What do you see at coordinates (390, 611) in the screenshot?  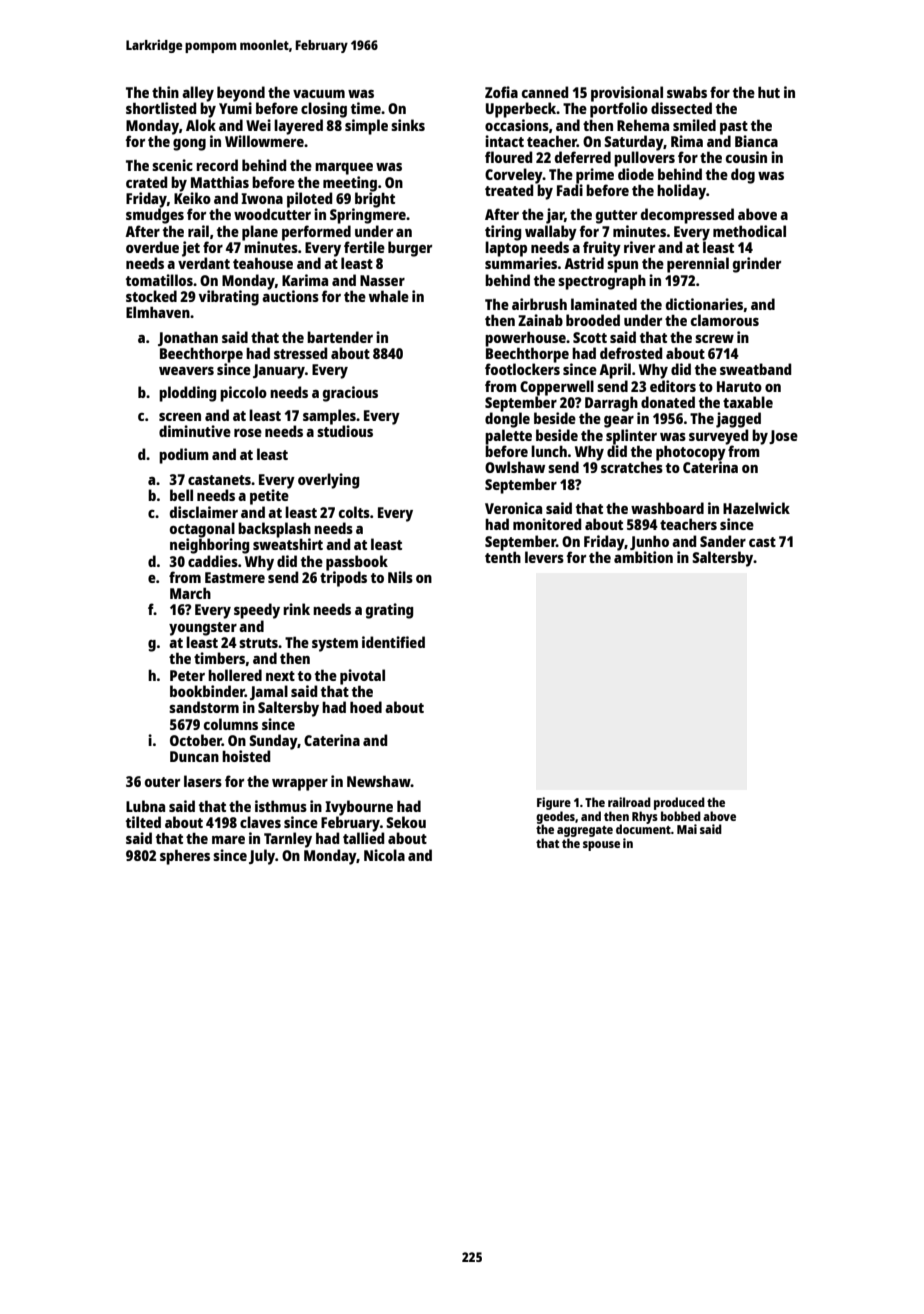 I see `grating` at bounding box center [390, 611].
